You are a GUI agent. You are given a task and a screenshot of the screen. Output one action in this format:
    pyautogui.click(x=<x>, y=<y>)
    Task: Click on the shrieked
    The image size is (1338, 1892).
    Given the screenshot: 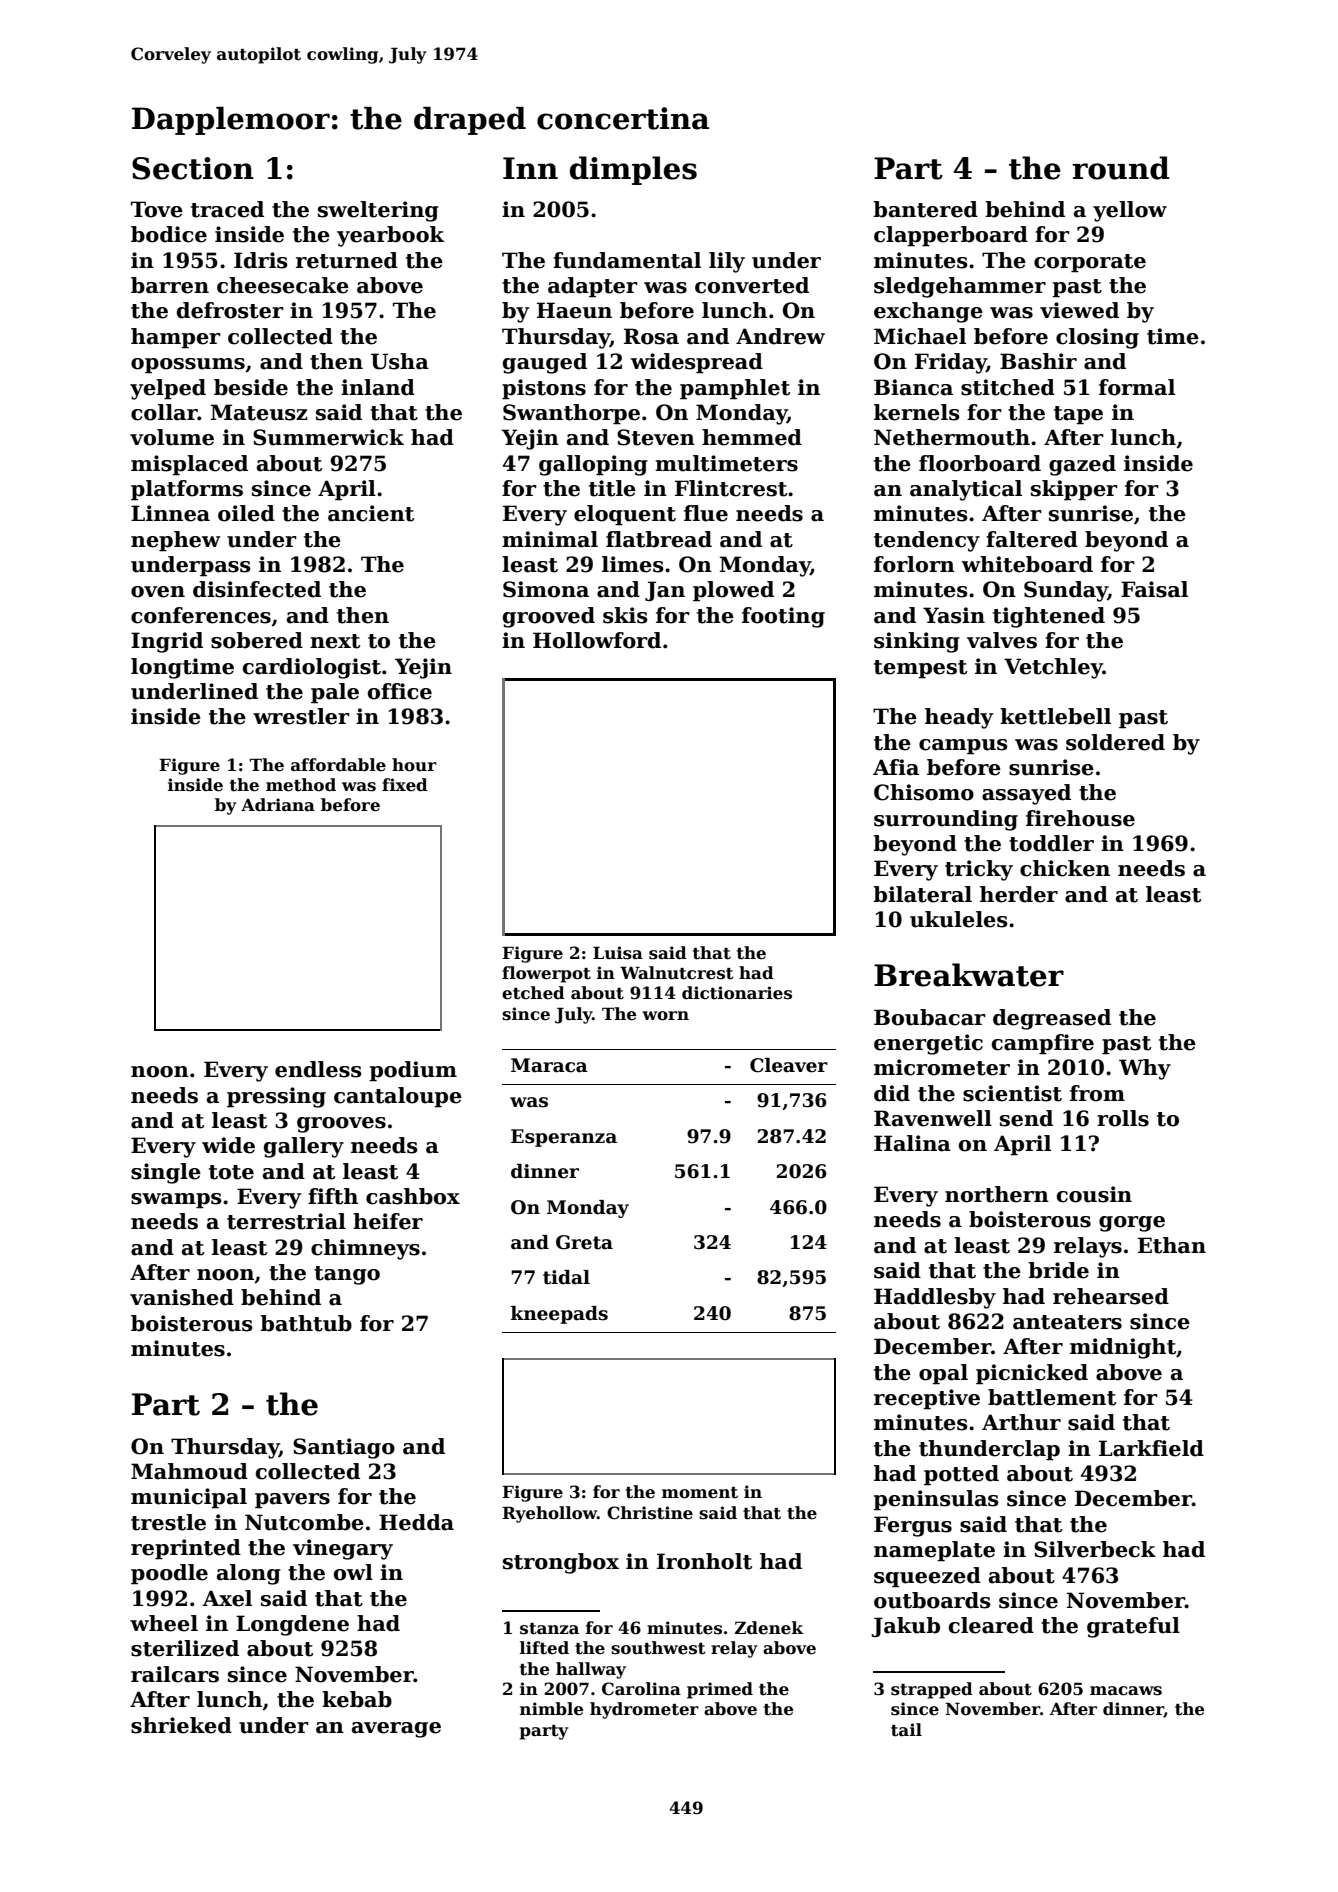 What is the action you would take?
    pyautogui.click(x=181, y=1725)
